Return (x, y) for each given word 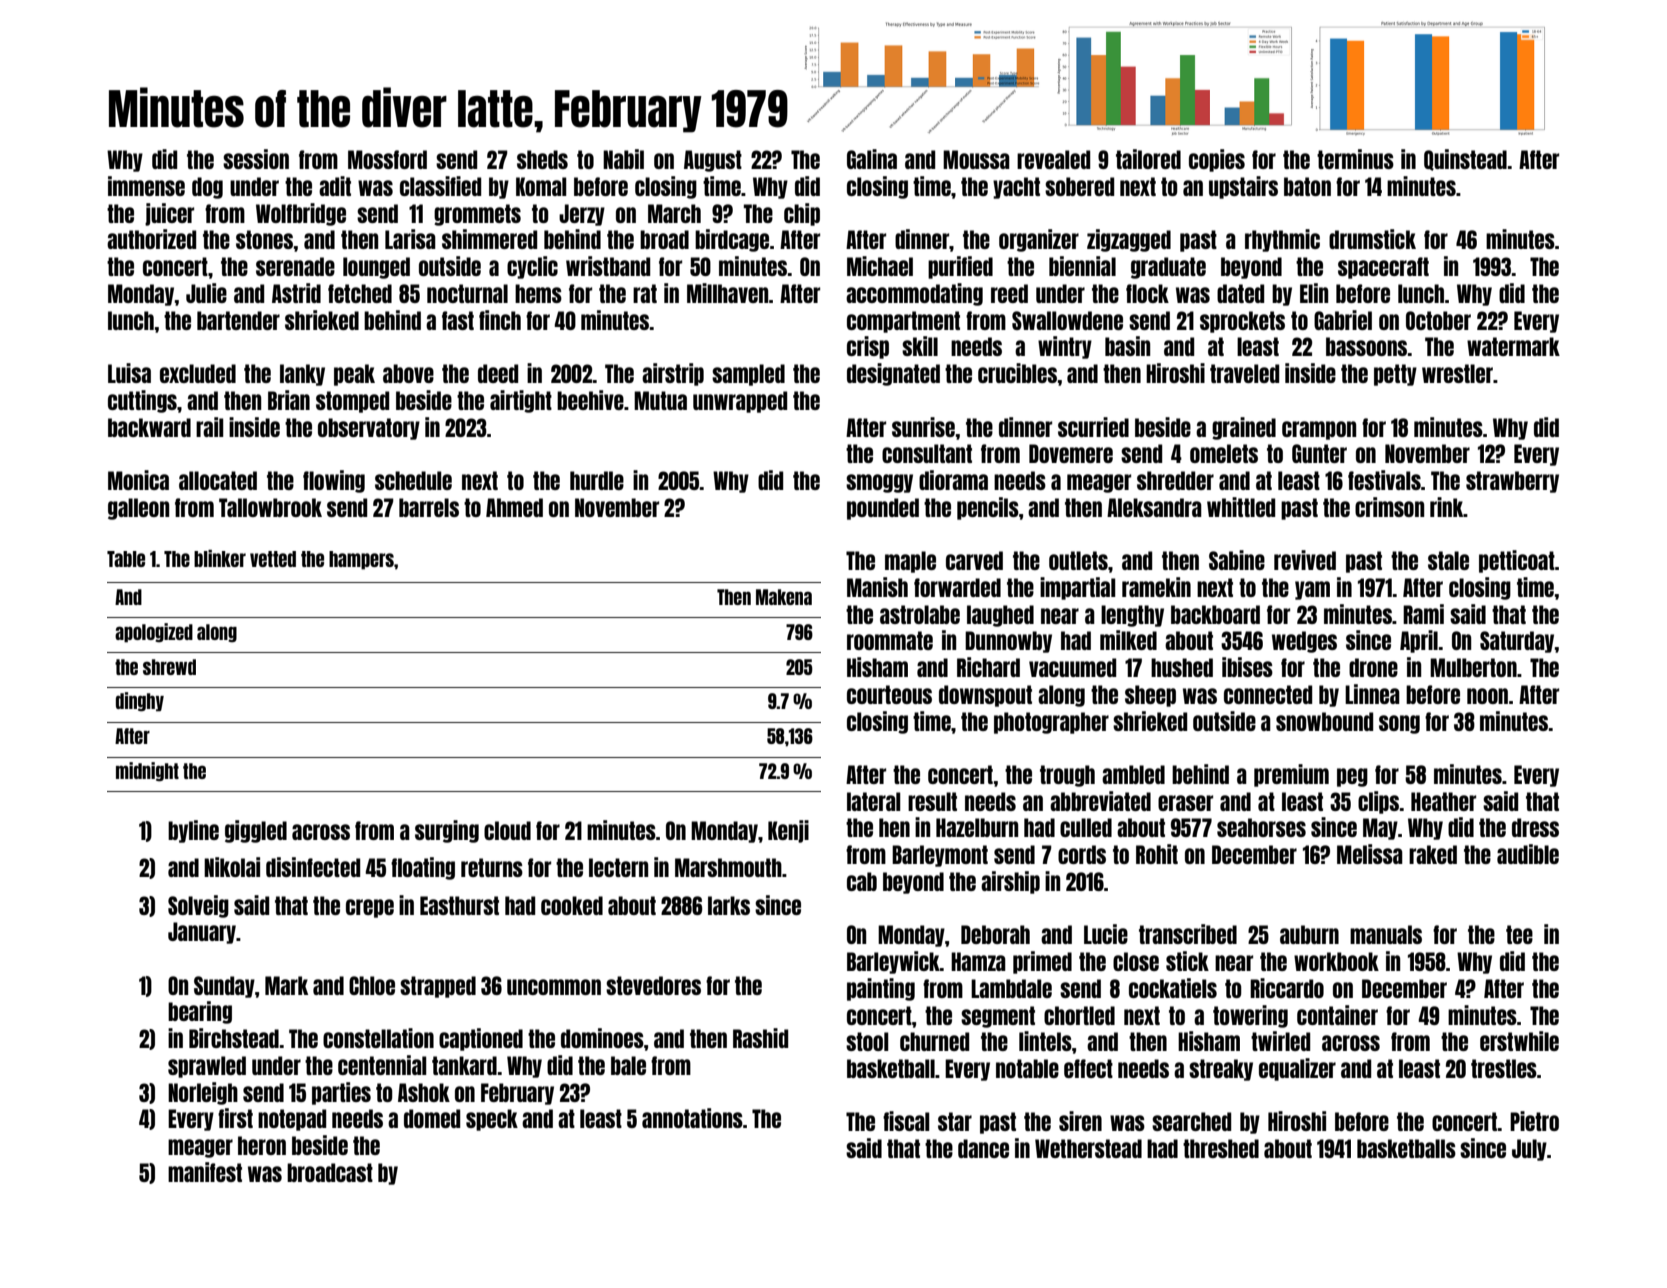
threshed (1221, 1148)
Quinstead (1465, 160)
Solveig (198, 906)
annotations (692, 1118)
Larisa (410, 239)
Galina (872, 159)
